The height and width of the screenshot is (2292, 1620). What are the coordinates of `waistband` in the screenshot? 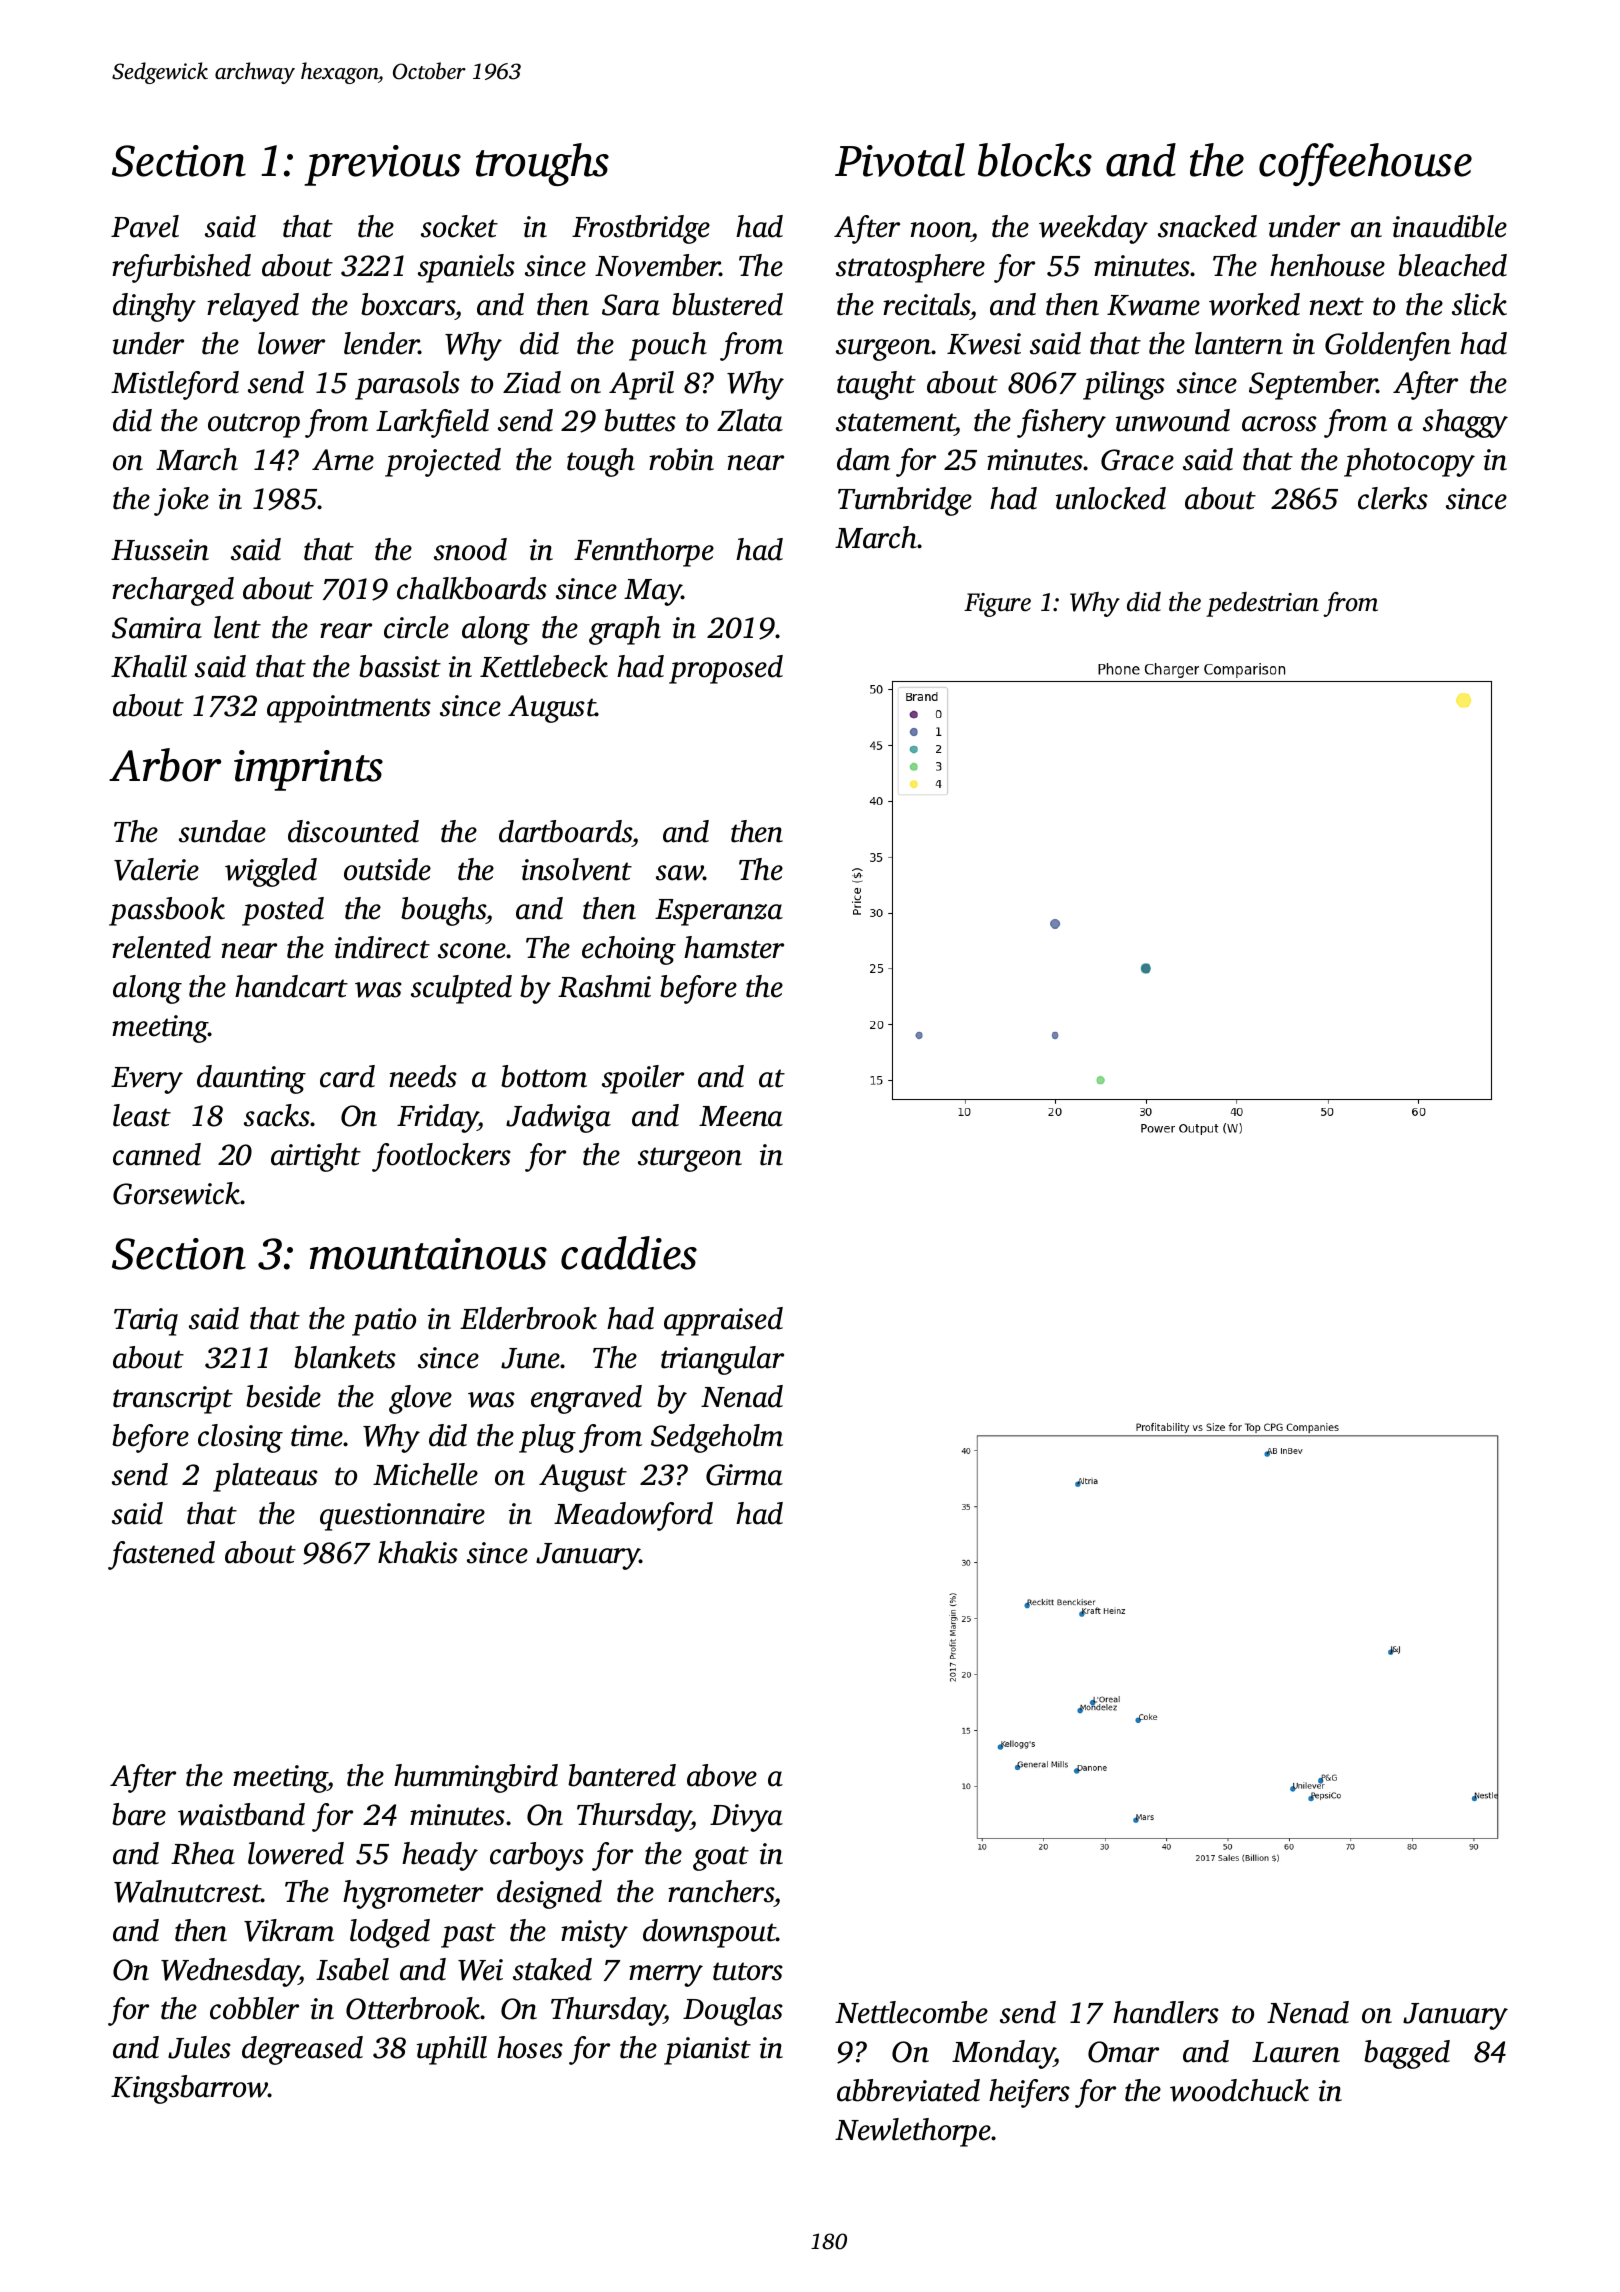 It's located at (241, 1814).
